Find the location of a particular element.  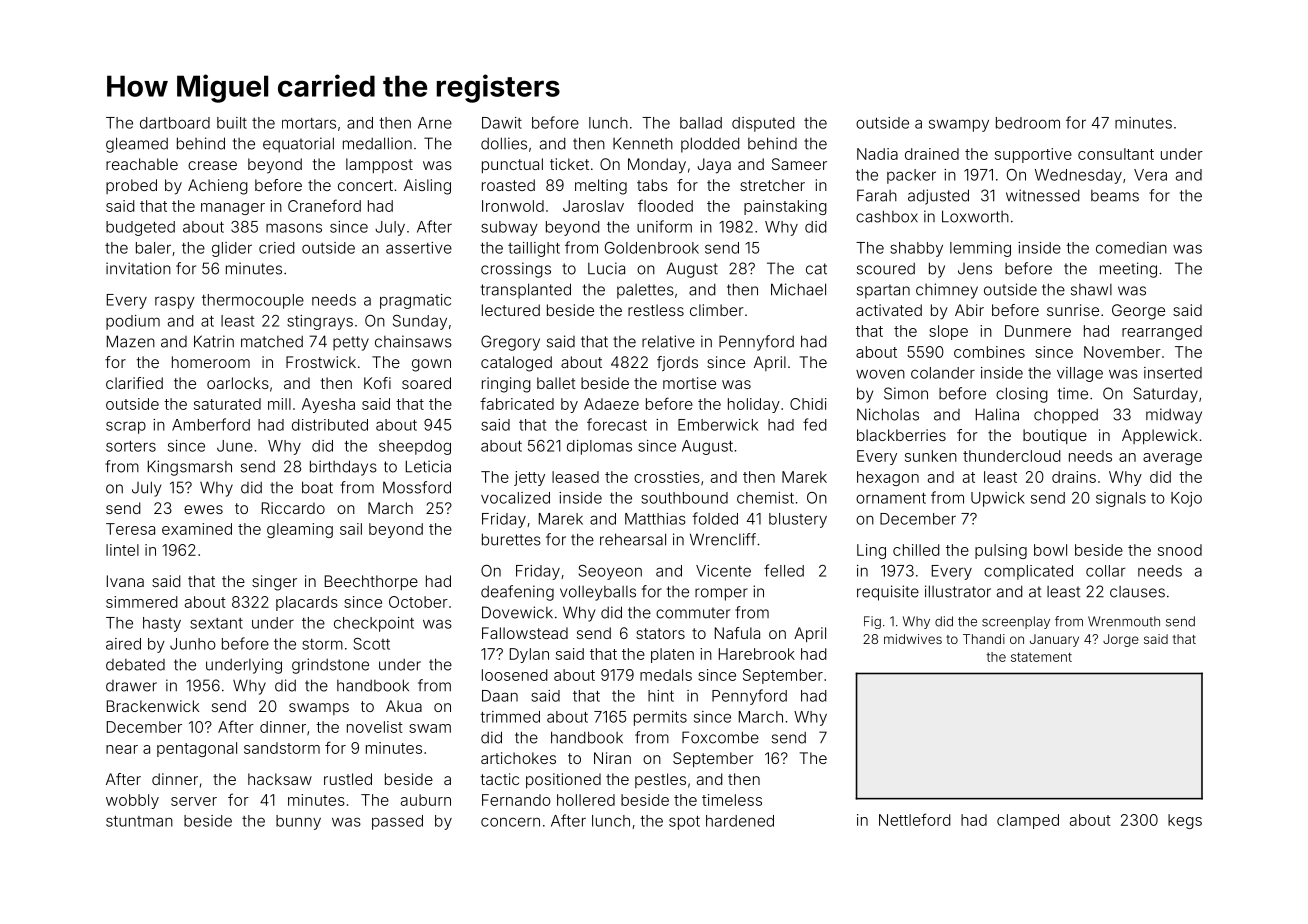

ballad is located at coordinates (701, 123).
